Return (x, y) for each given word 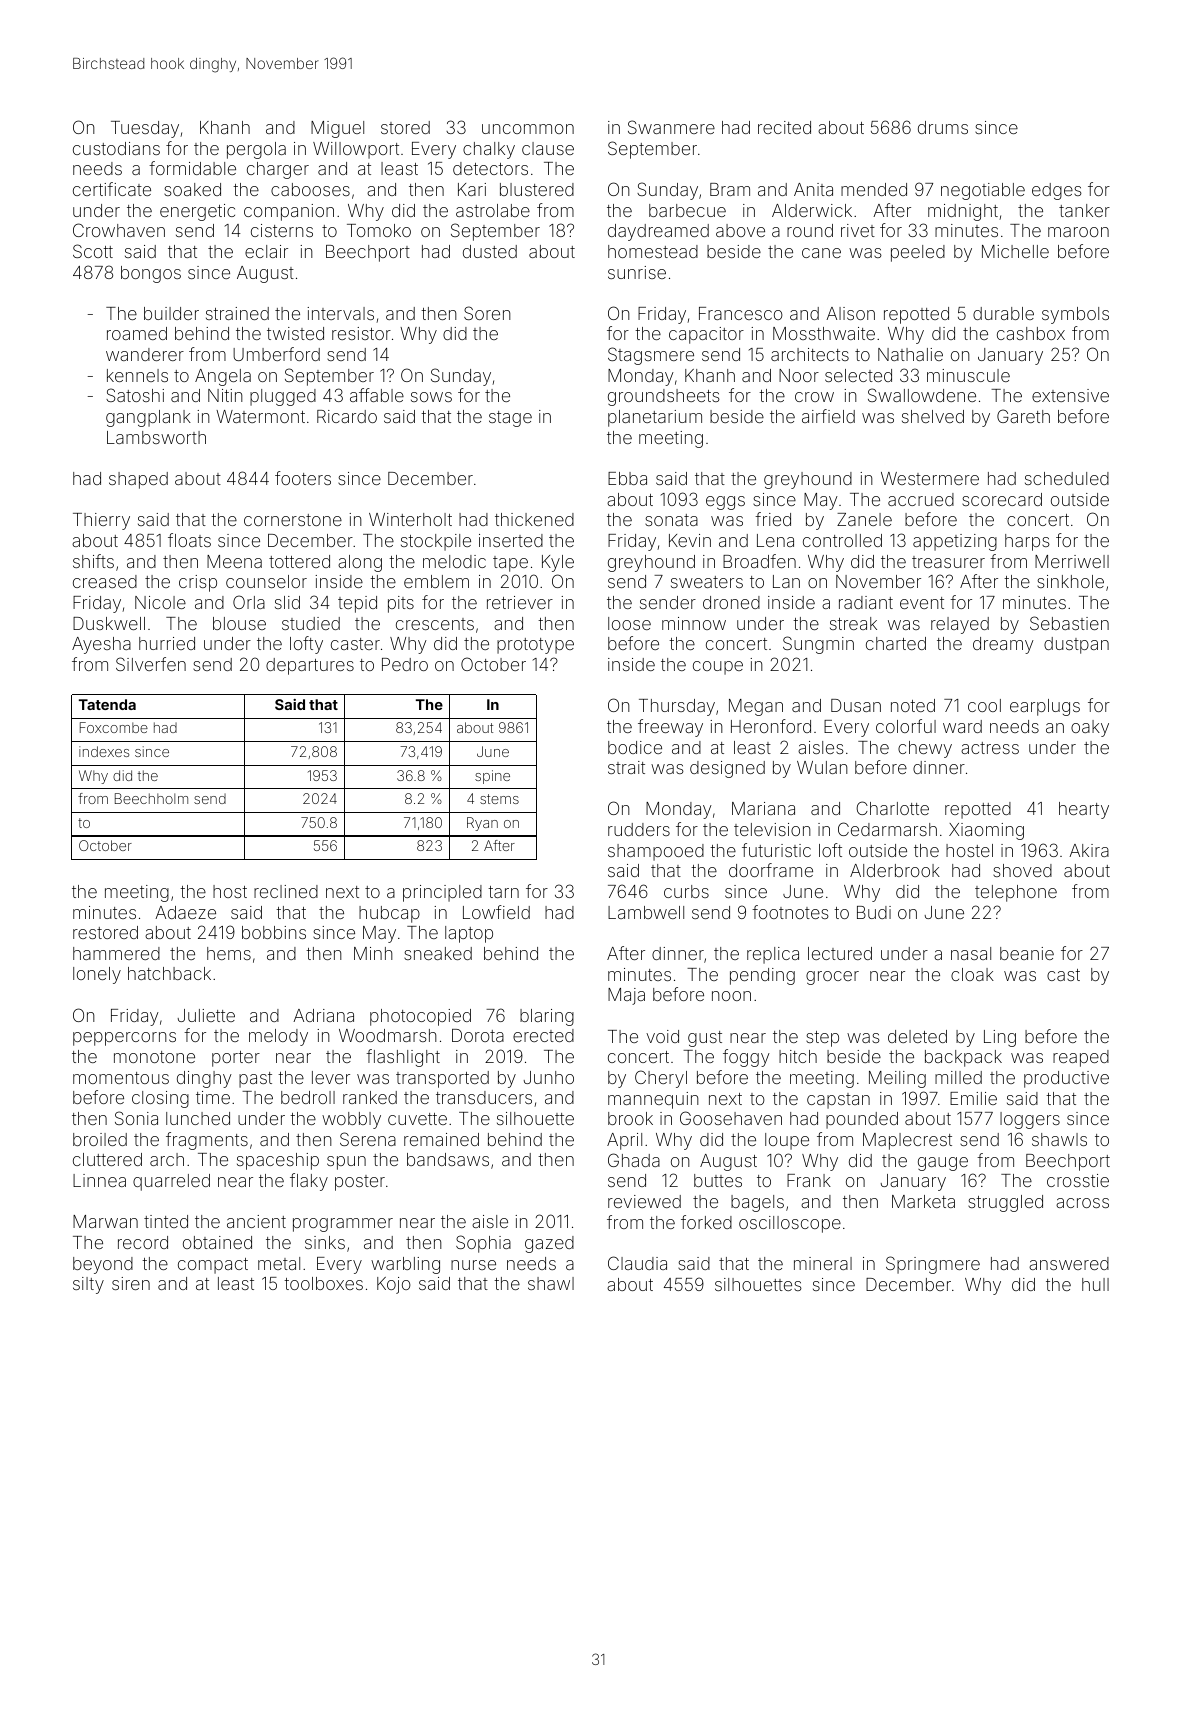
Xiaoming (986, 831)
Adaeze (185, 912)
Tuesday (145, 129)
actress (990, 748)
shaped (138, 480)
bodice (635, 747)
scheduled (1067, 478)
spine (492, 777)
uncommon (528, 129)
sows (431, 397)
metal (279, 1263)
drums (943, 127)
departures (310, 666)
